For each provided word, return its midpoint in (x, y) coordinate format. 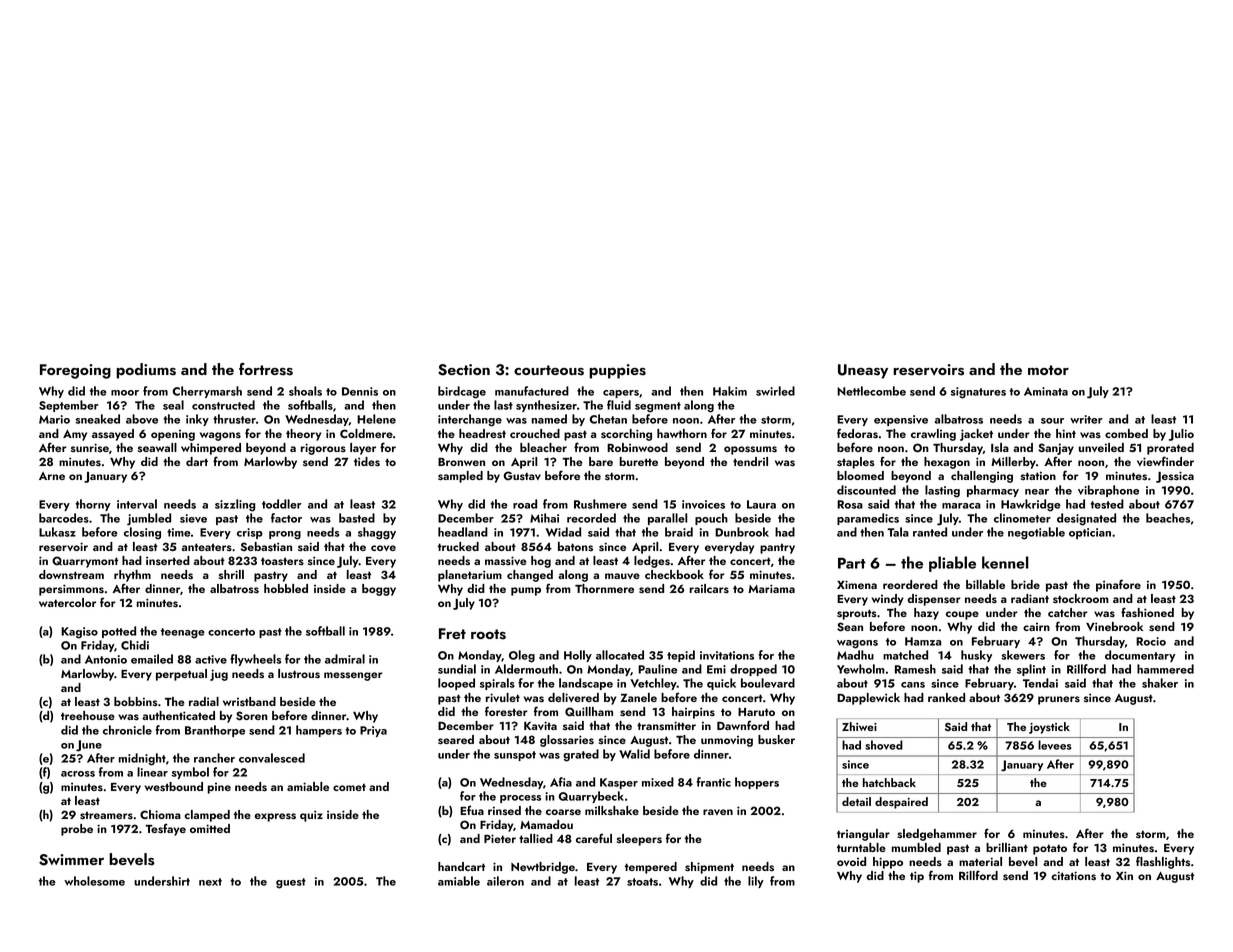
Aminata (1046, 391)
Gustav (522, 476)
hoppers (757, 783)
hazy (926, 614)
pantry (777, 549)
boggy (379, 590)
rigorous (323, 449)
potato (1050, 849)
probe (77, 830)
